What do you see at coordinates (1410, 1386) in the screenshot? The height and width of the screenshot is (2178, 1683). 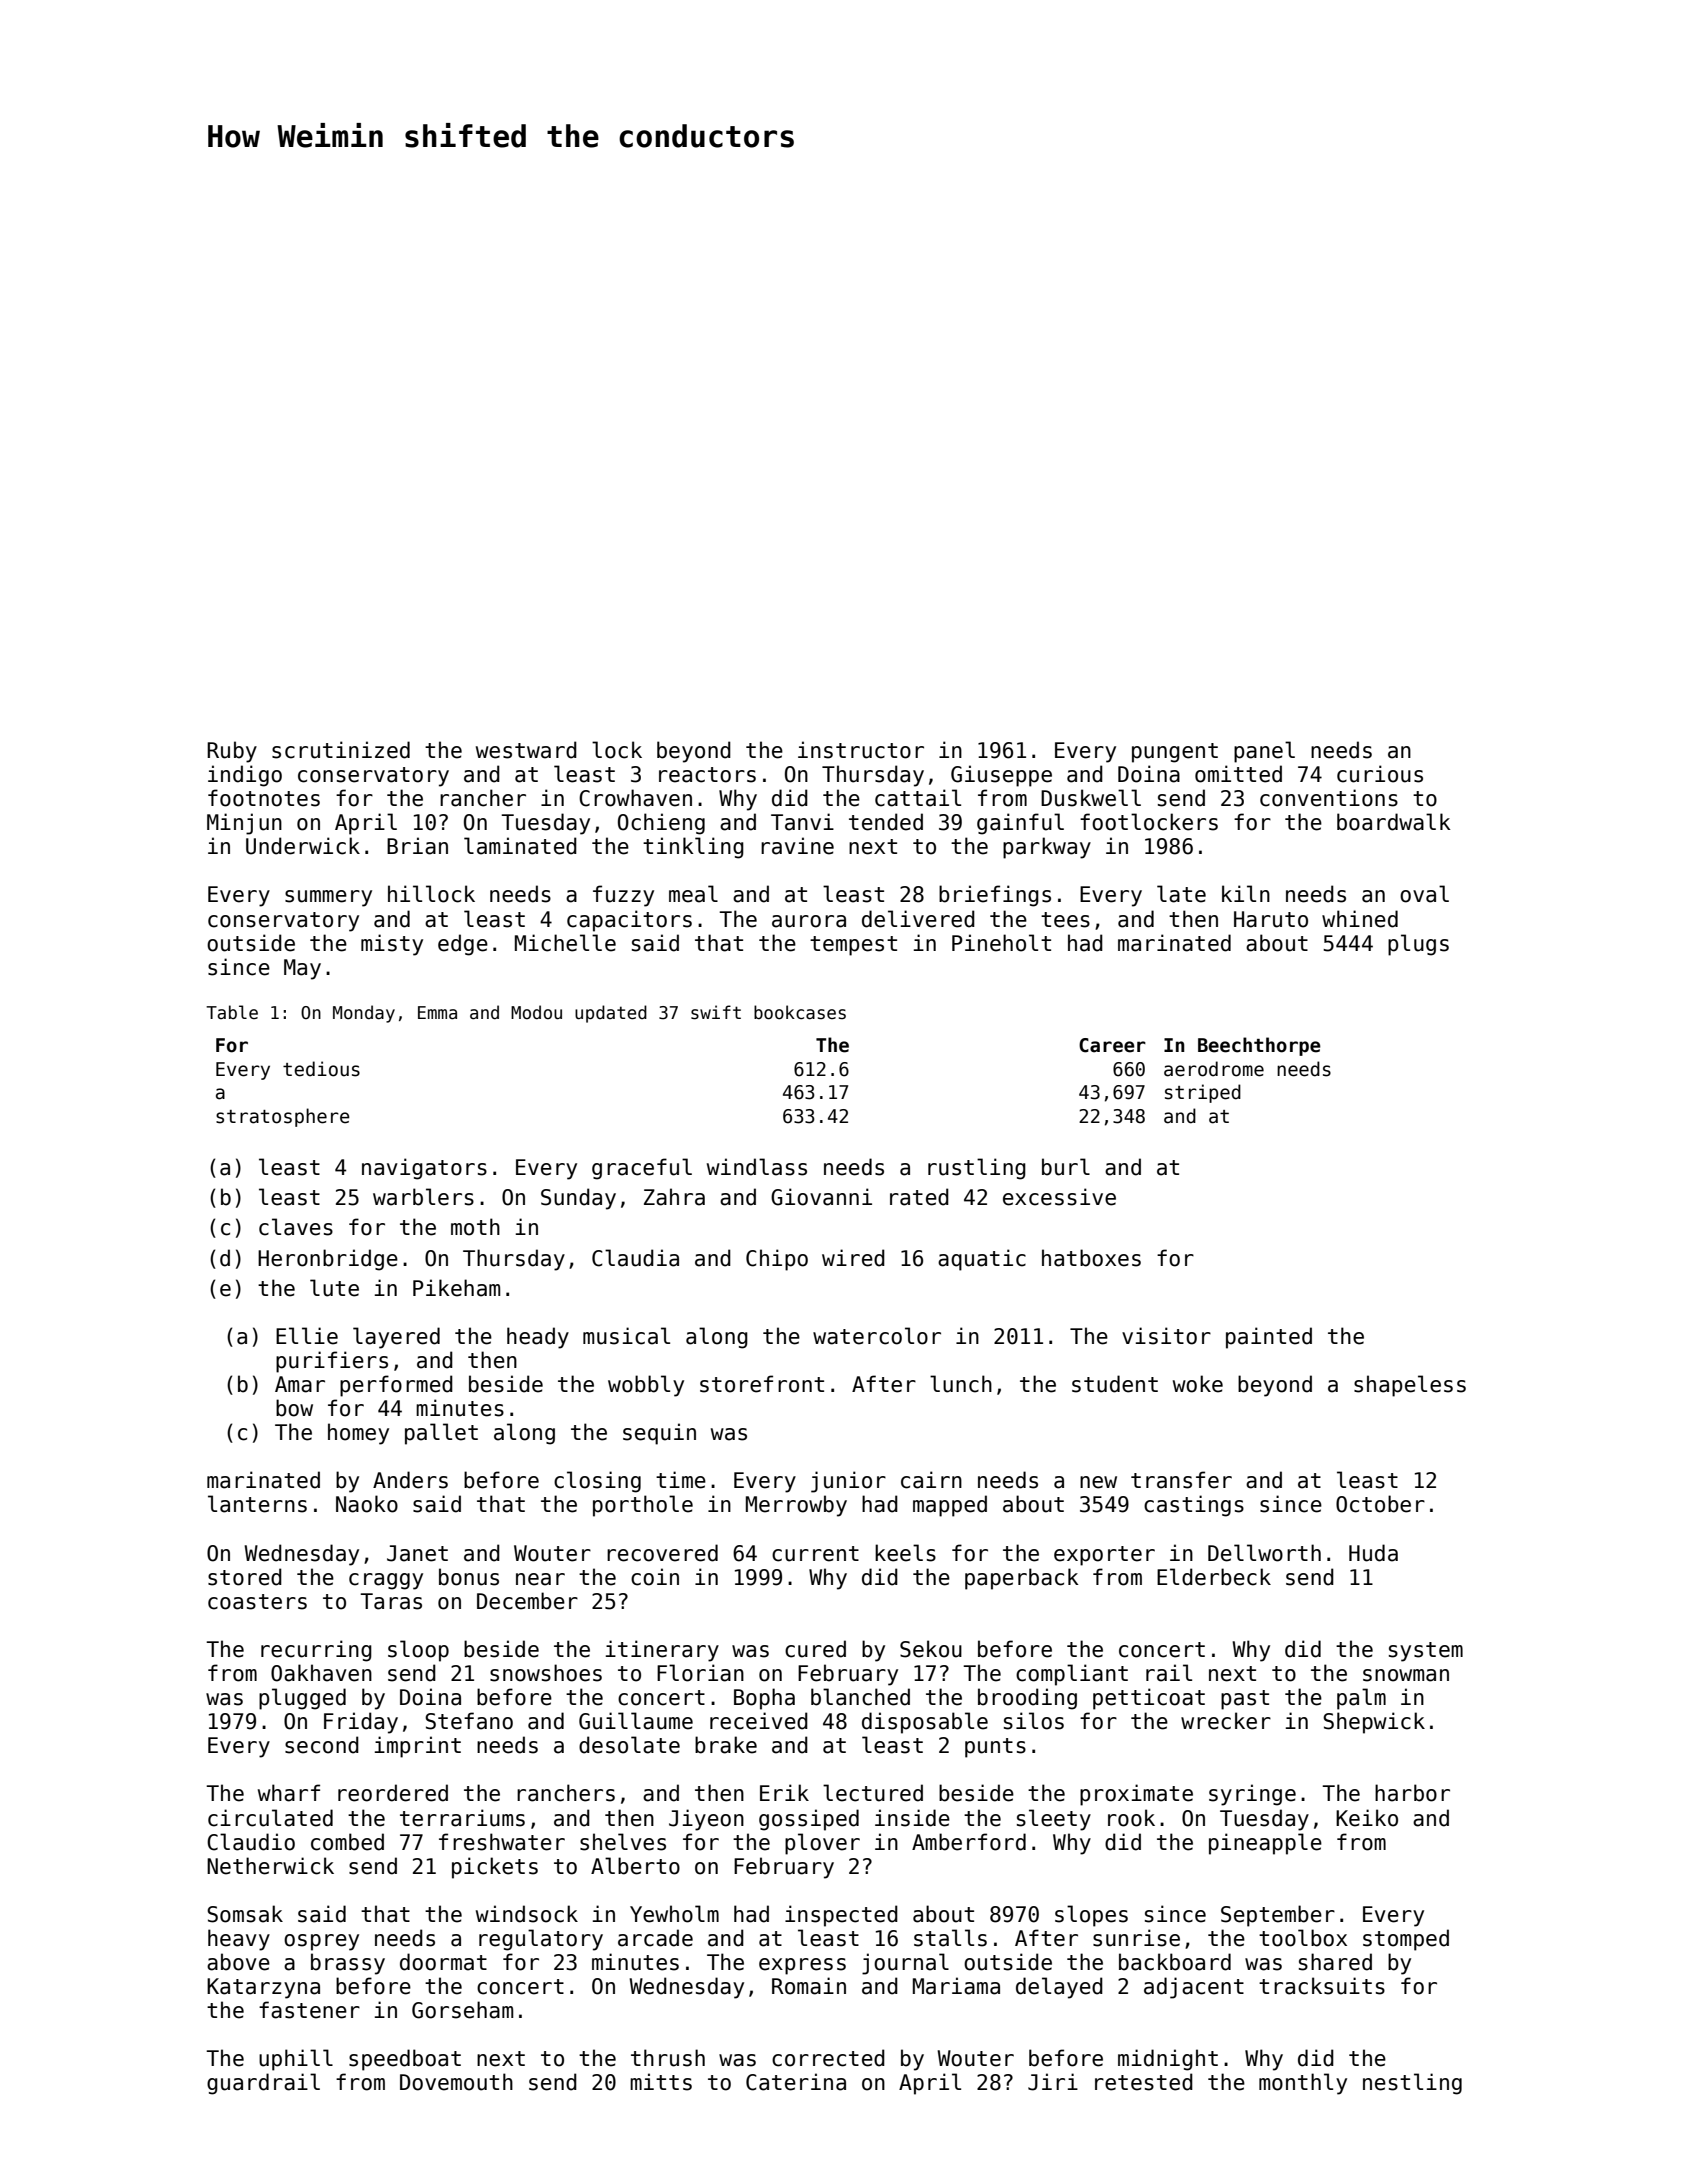 I see `shapeless` at bounding box center [1410, 1386].
